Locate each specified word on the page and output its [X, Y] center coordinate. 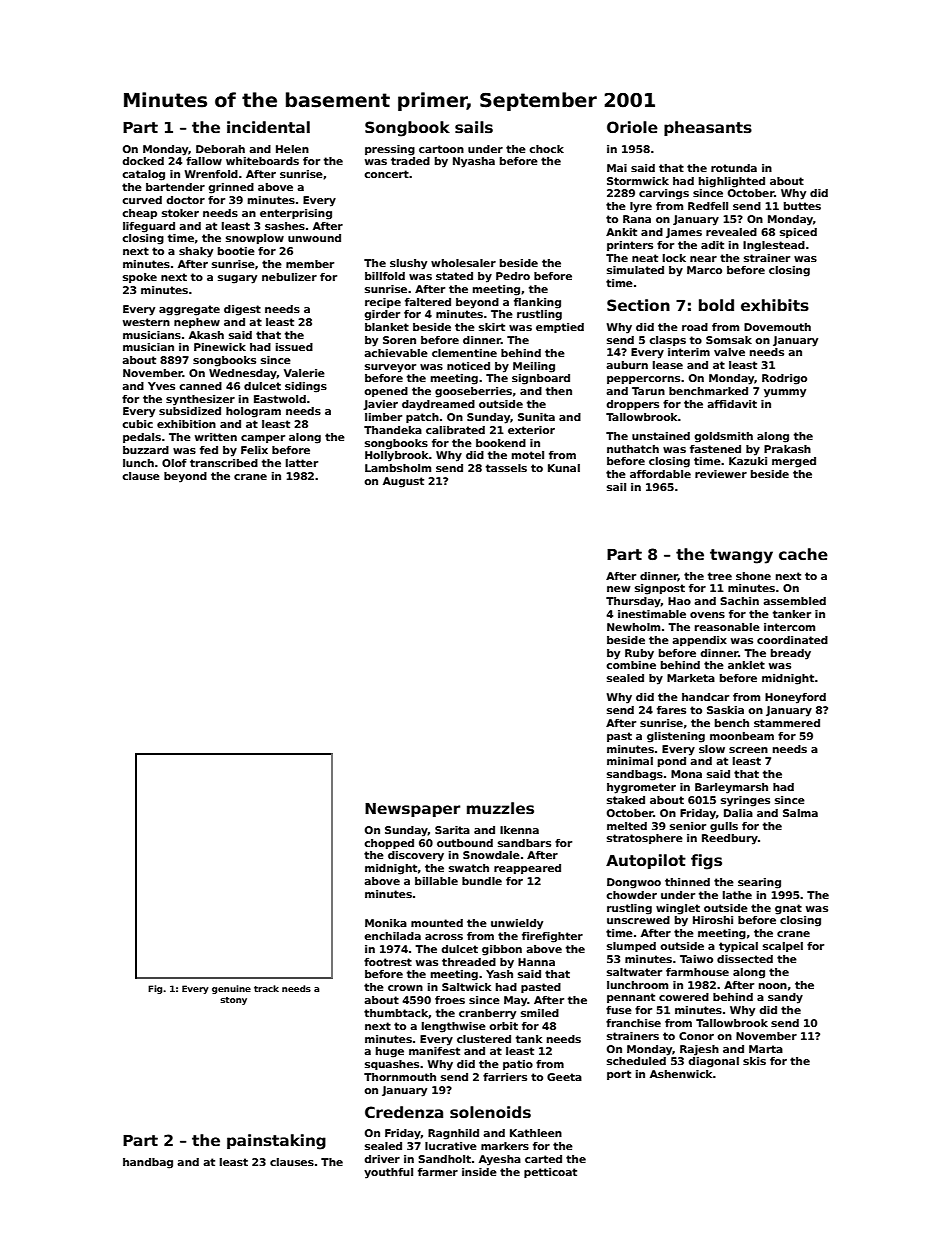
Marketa [691, 678]
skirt [492, 327]
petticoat [550, 1173]
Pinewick [220, 347]
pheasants [708, 128]
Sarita [452, 830]
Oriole [632, 127]
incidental [268, 127]
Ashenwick [681, 1074]
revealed [731, 232]
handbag [148, 1163]
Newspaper [412, 810]
